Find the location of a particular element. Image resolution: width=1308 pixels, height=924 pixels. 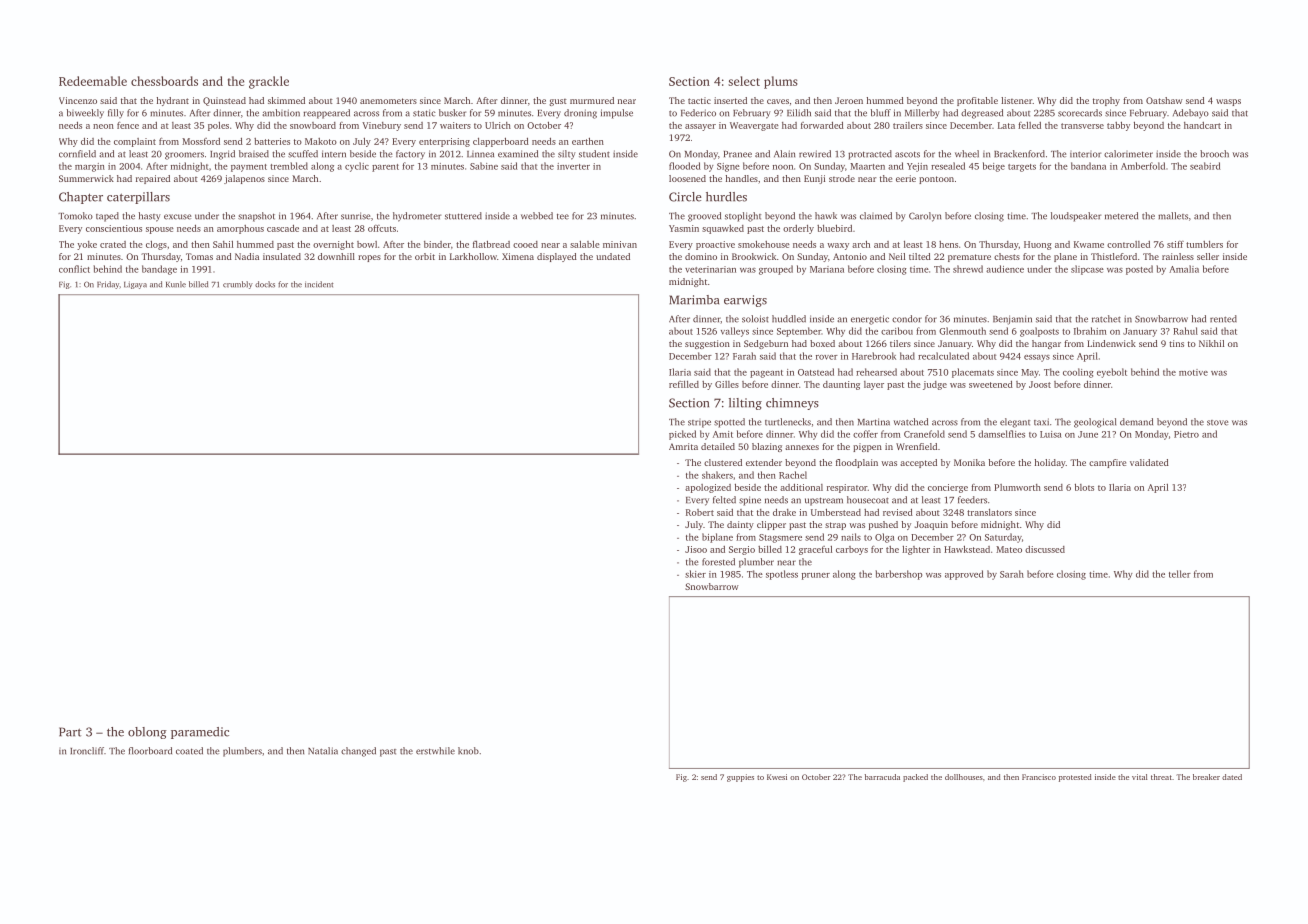

docks is located at coordinates (265, 284).
